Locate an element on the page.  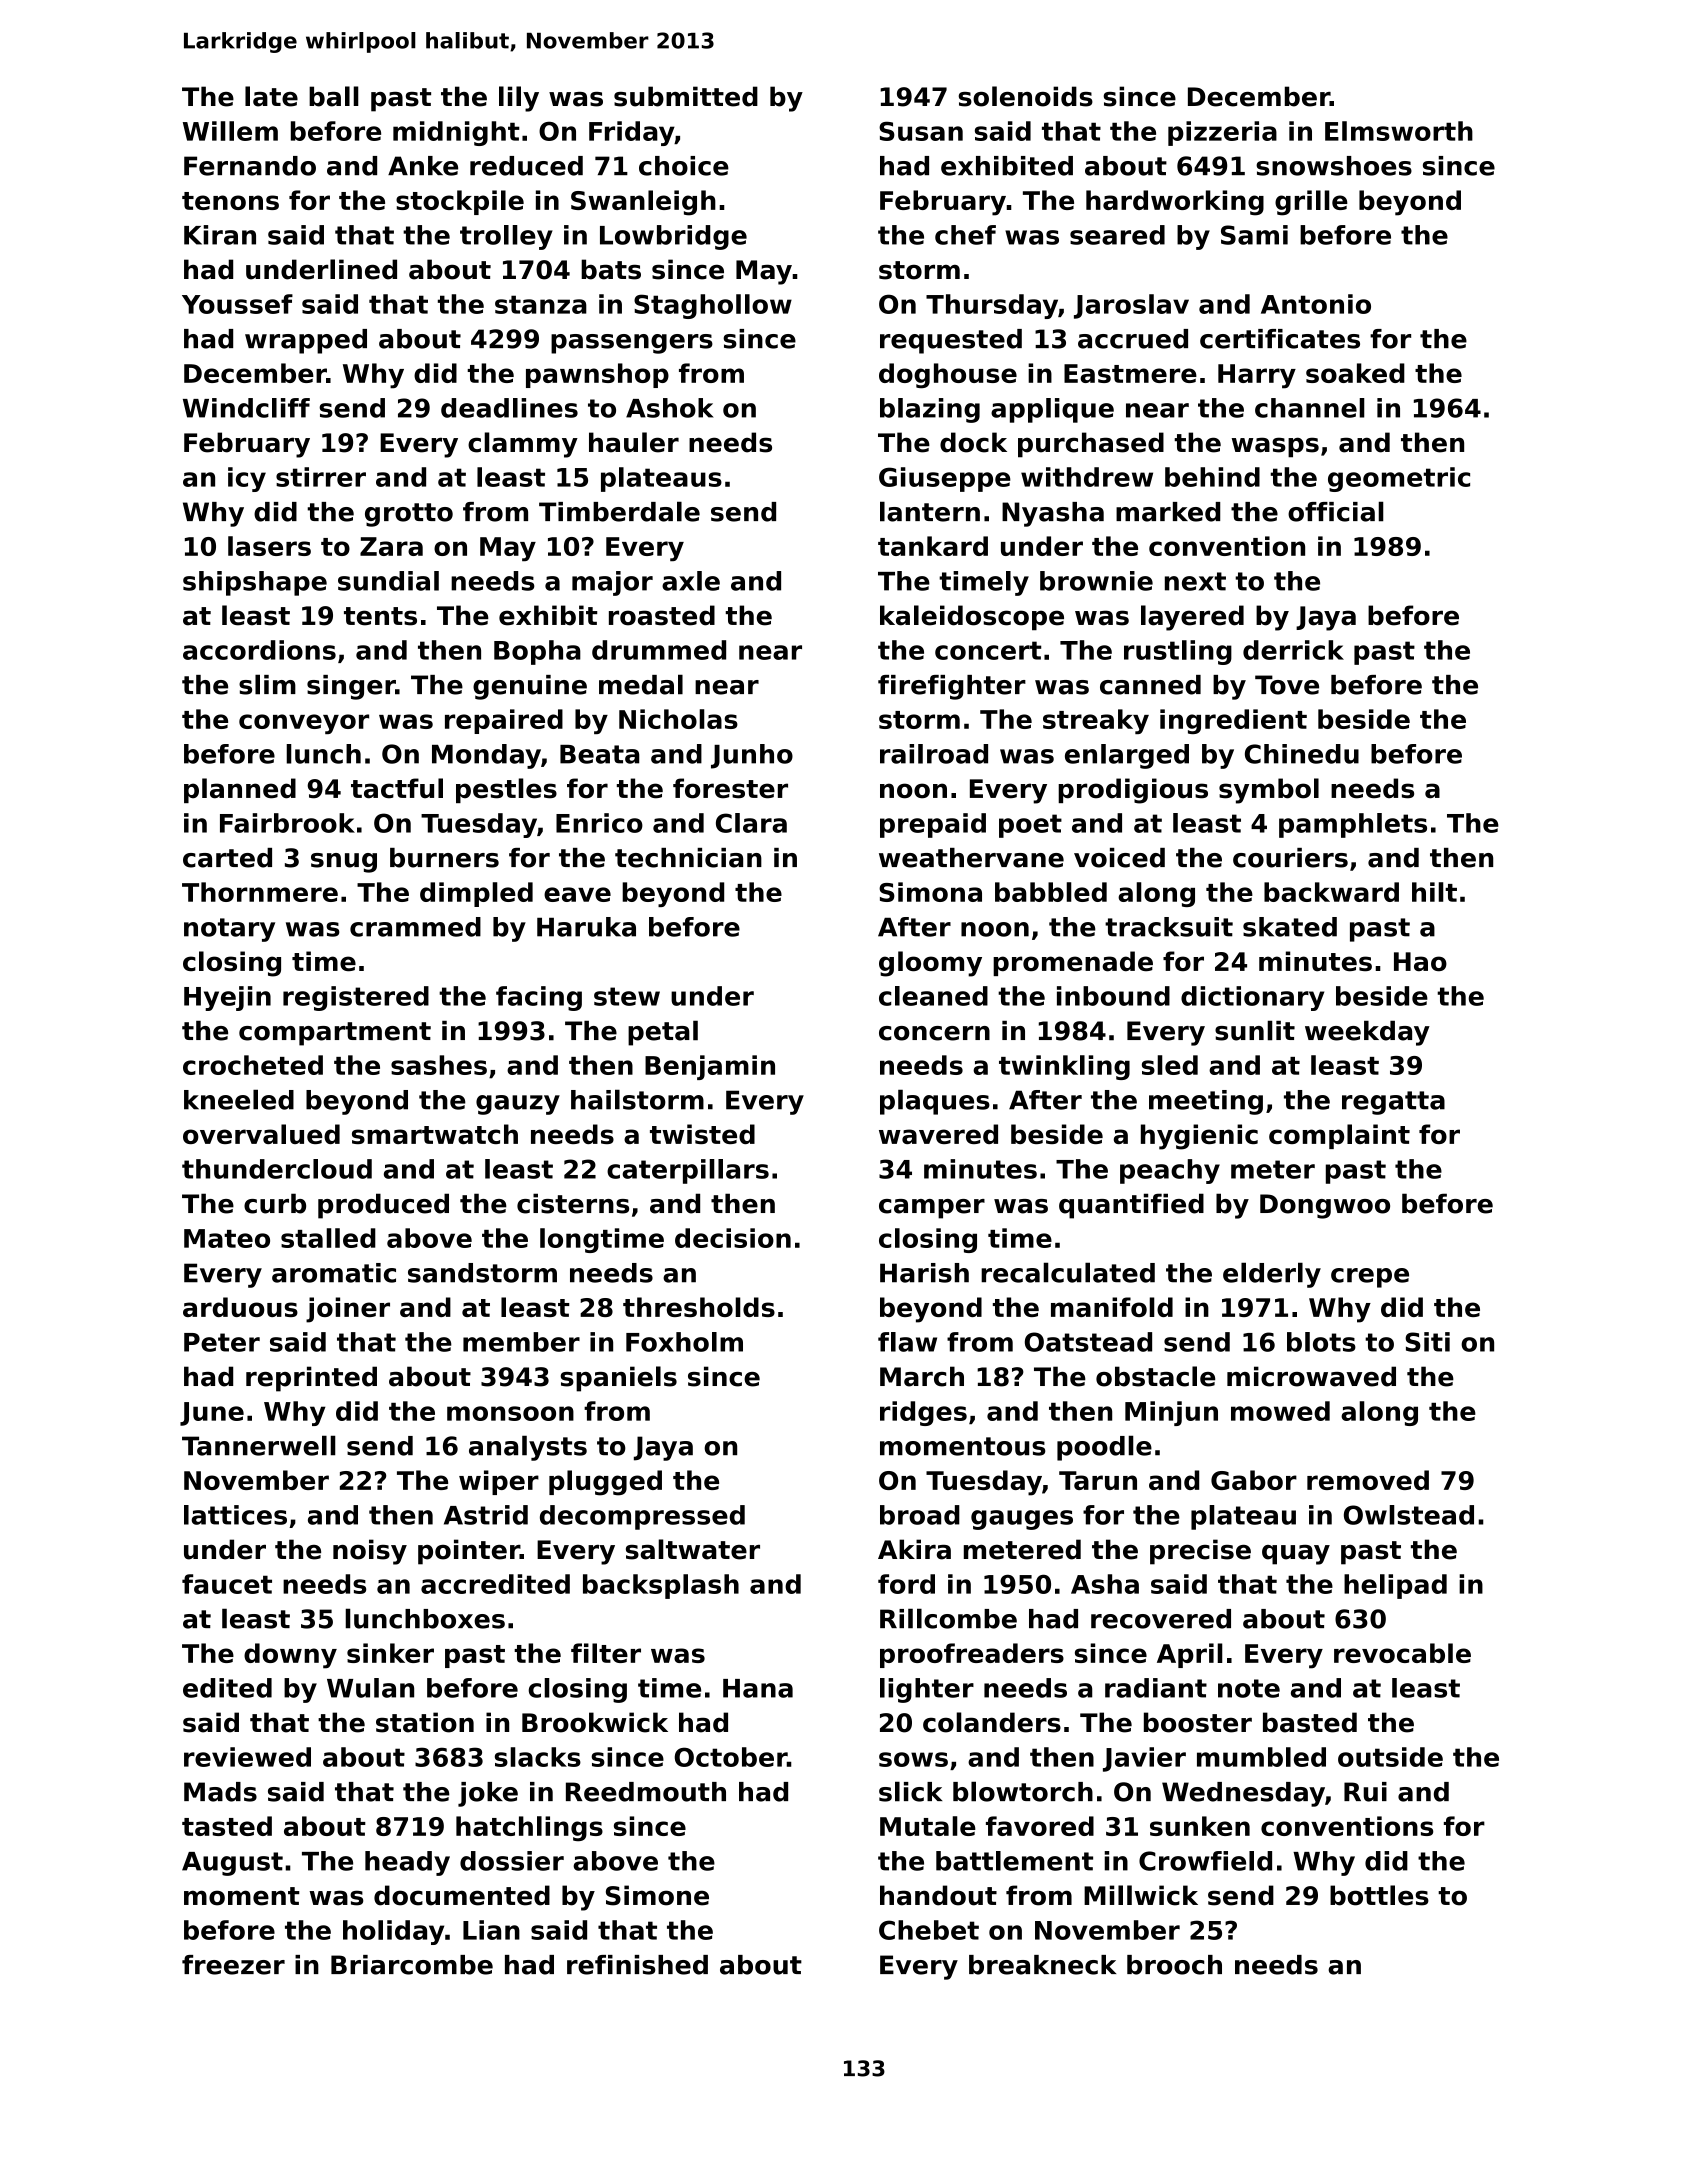
solenoids is located at coordinates (1026, 96).
